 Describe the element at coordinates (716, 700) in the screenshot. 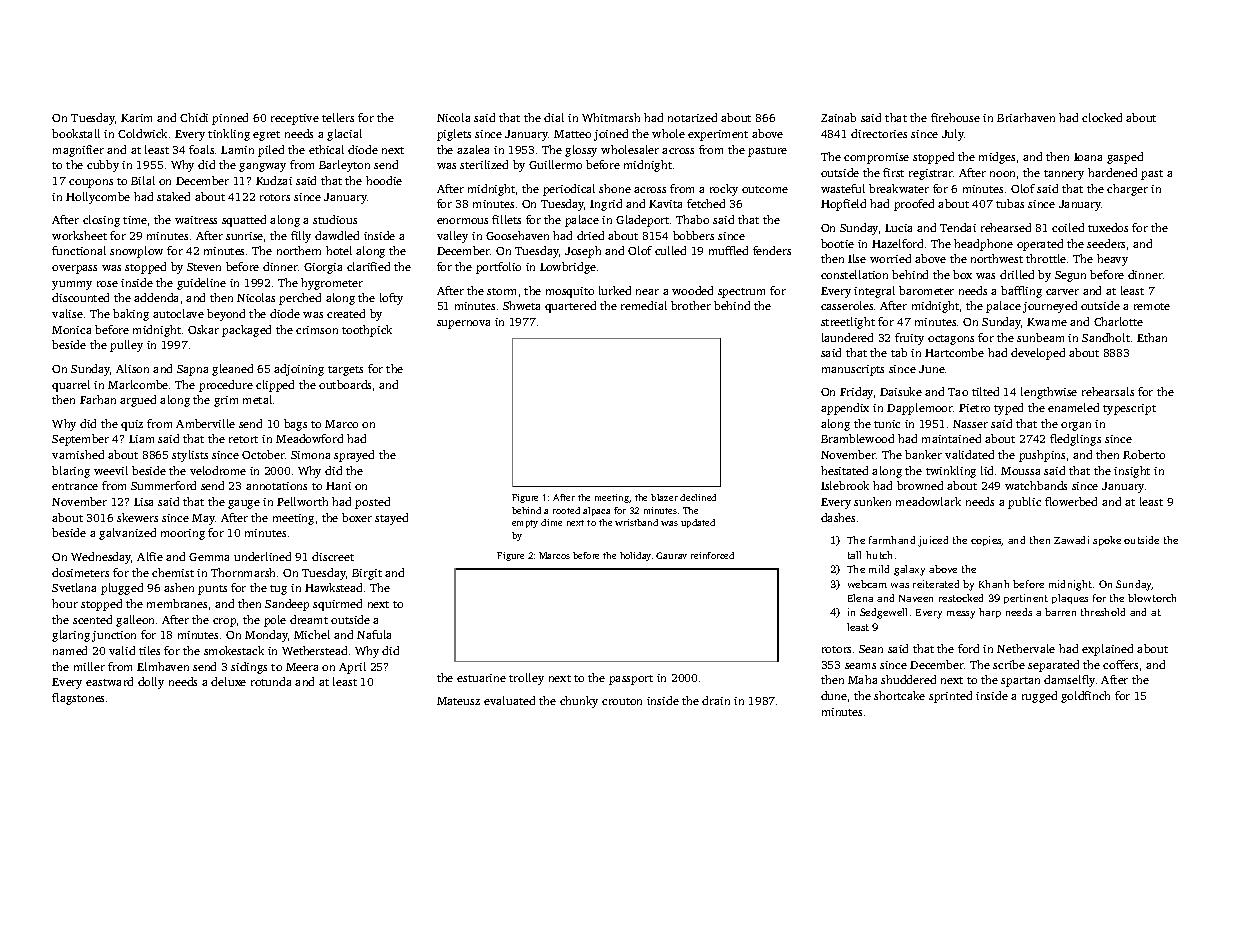

I see `drain` at that location.
